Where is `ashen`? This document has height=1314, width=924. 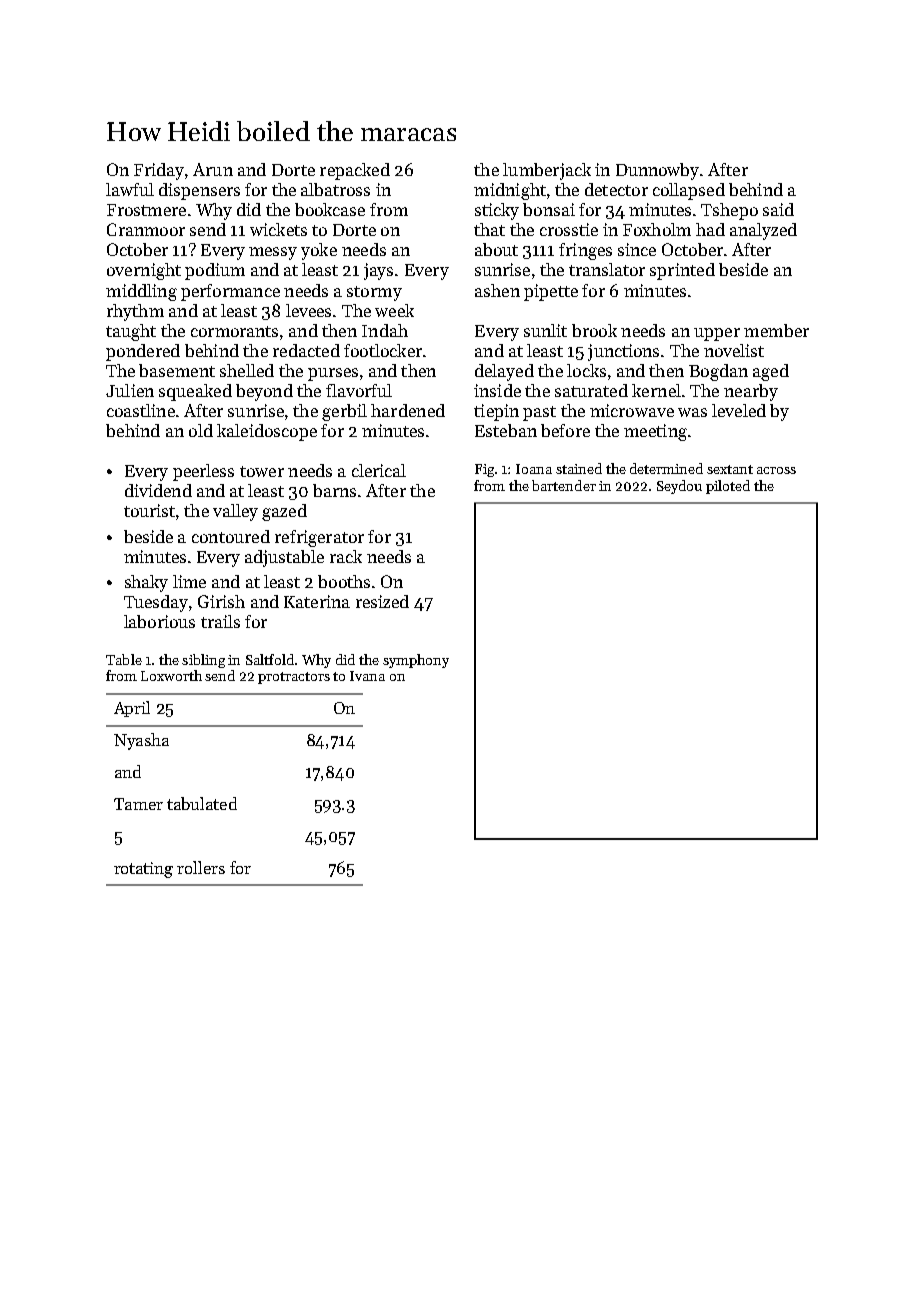 ashen is located at coordinates (497, 290).
